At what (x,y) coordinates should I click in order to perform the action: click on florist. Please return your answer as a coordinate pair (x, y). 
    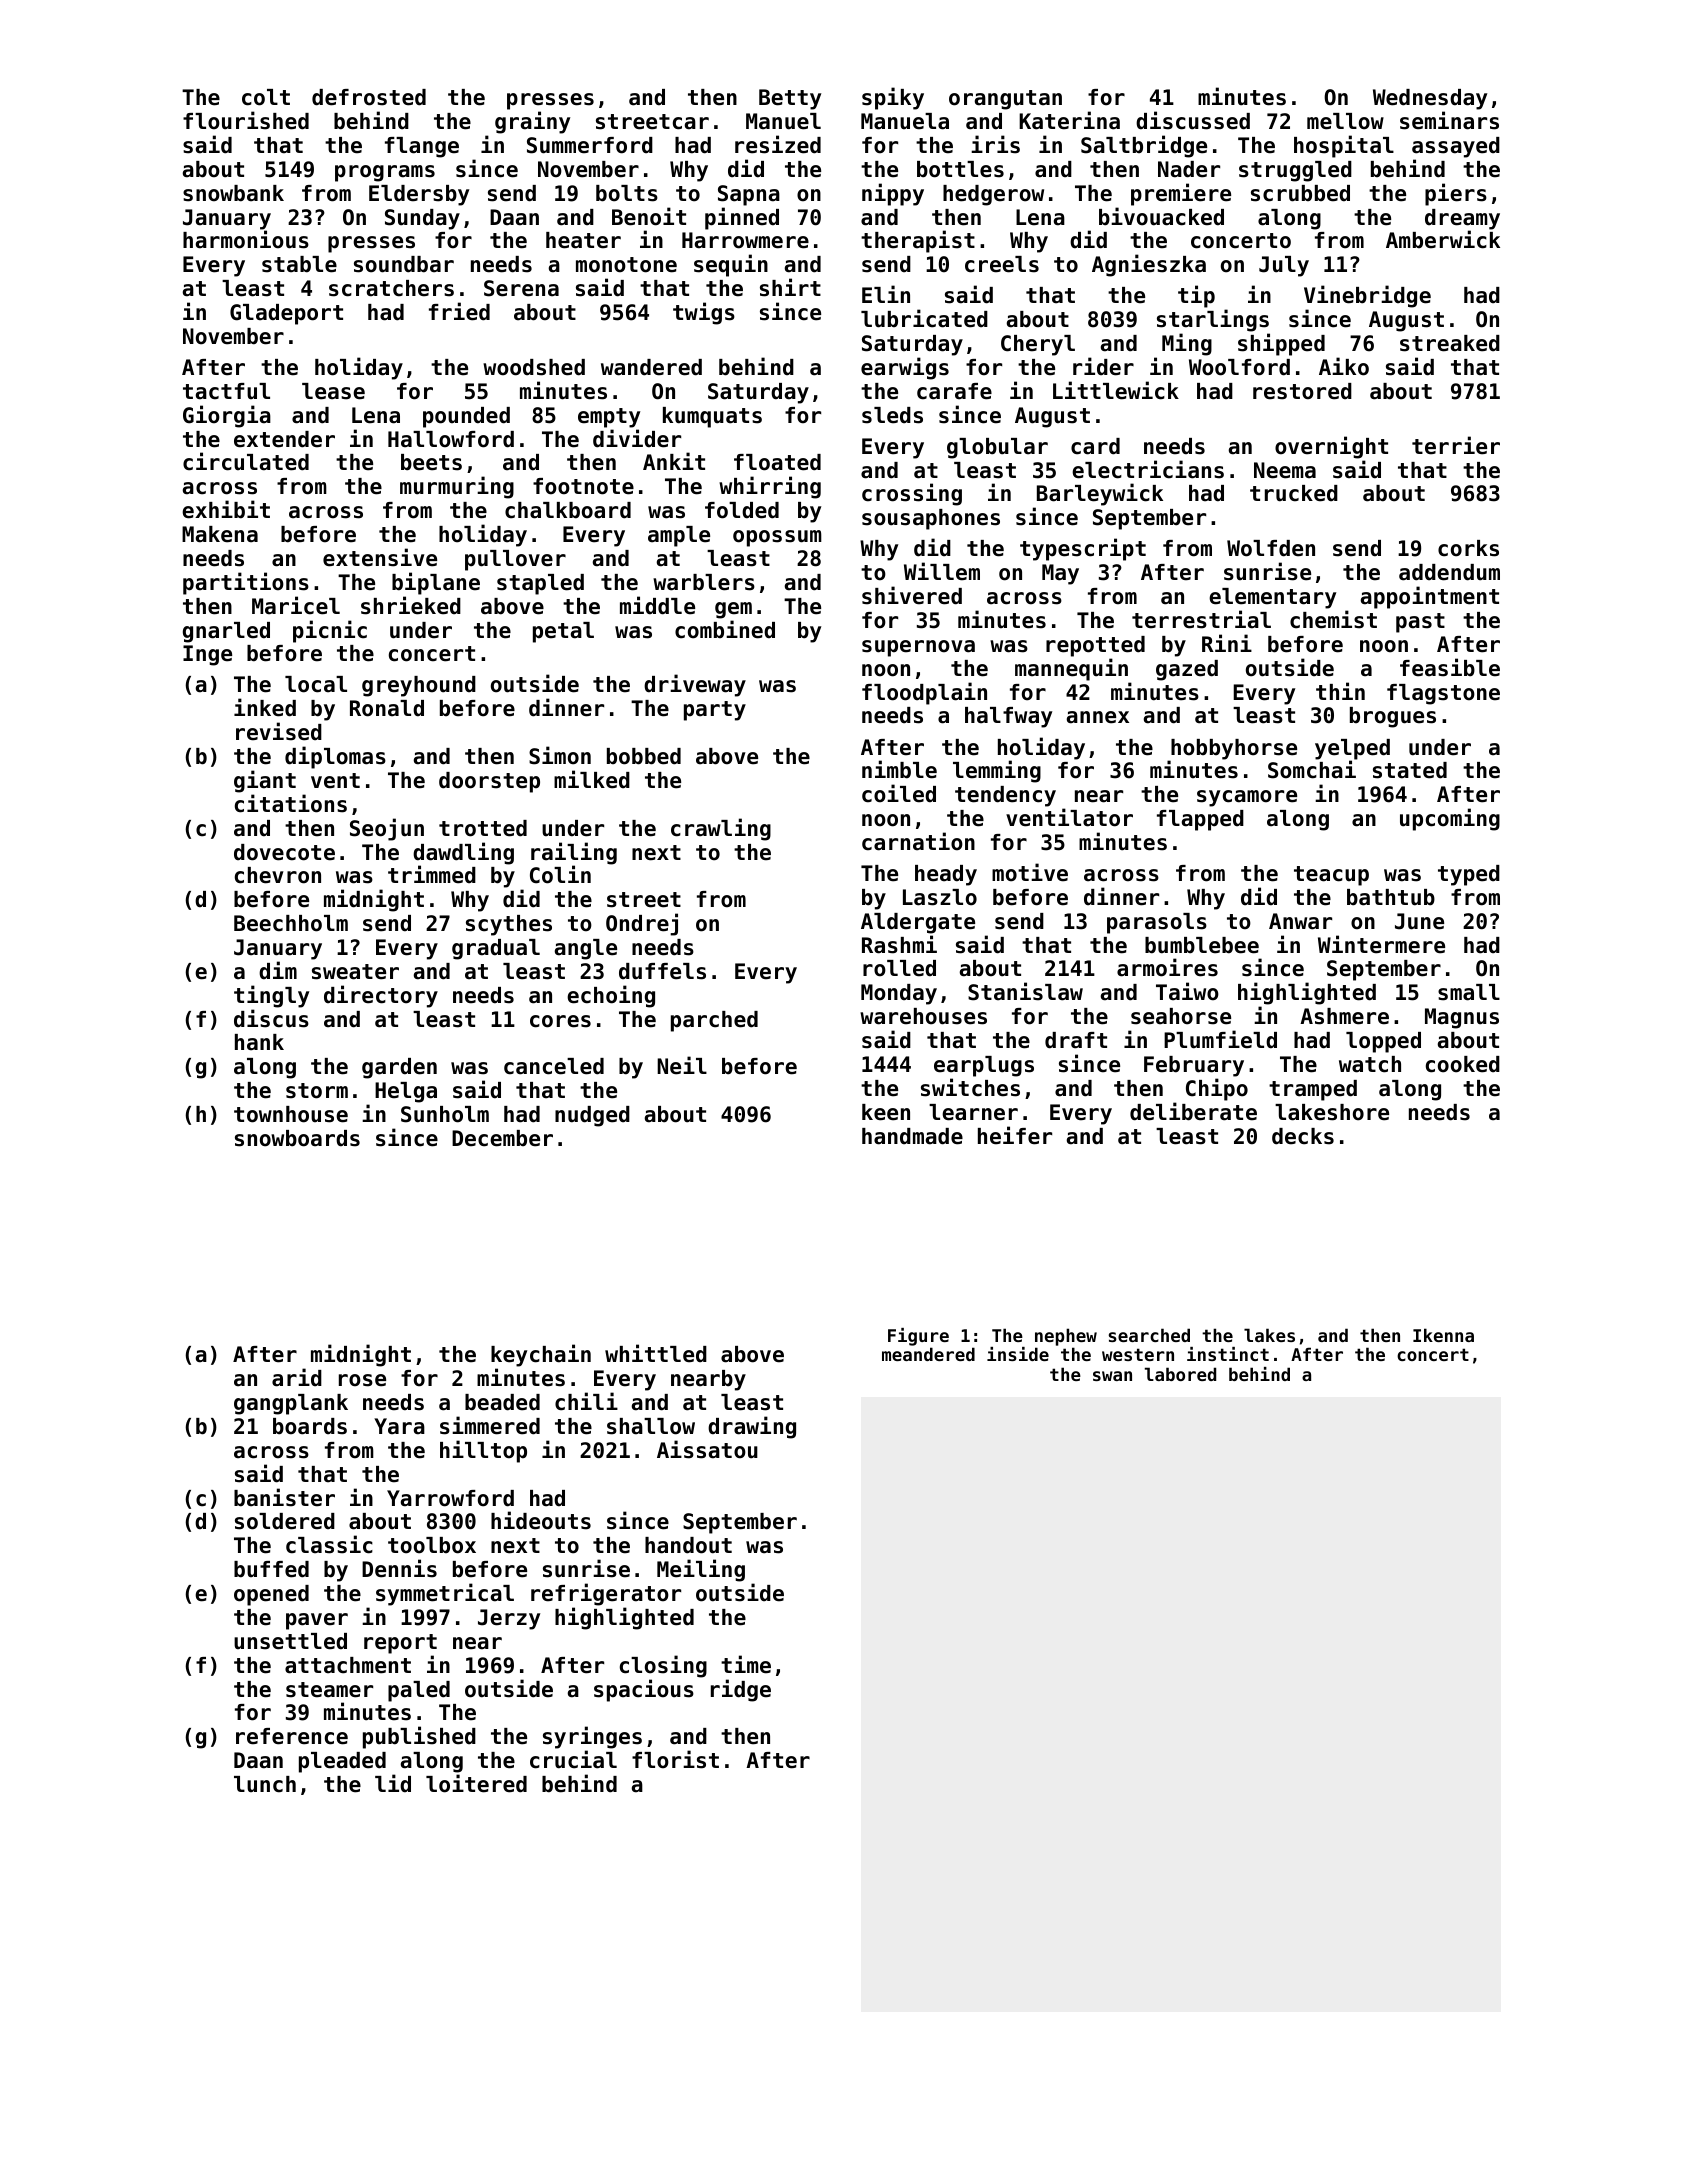
    Looking at the image, I should click on (675, 1759).
